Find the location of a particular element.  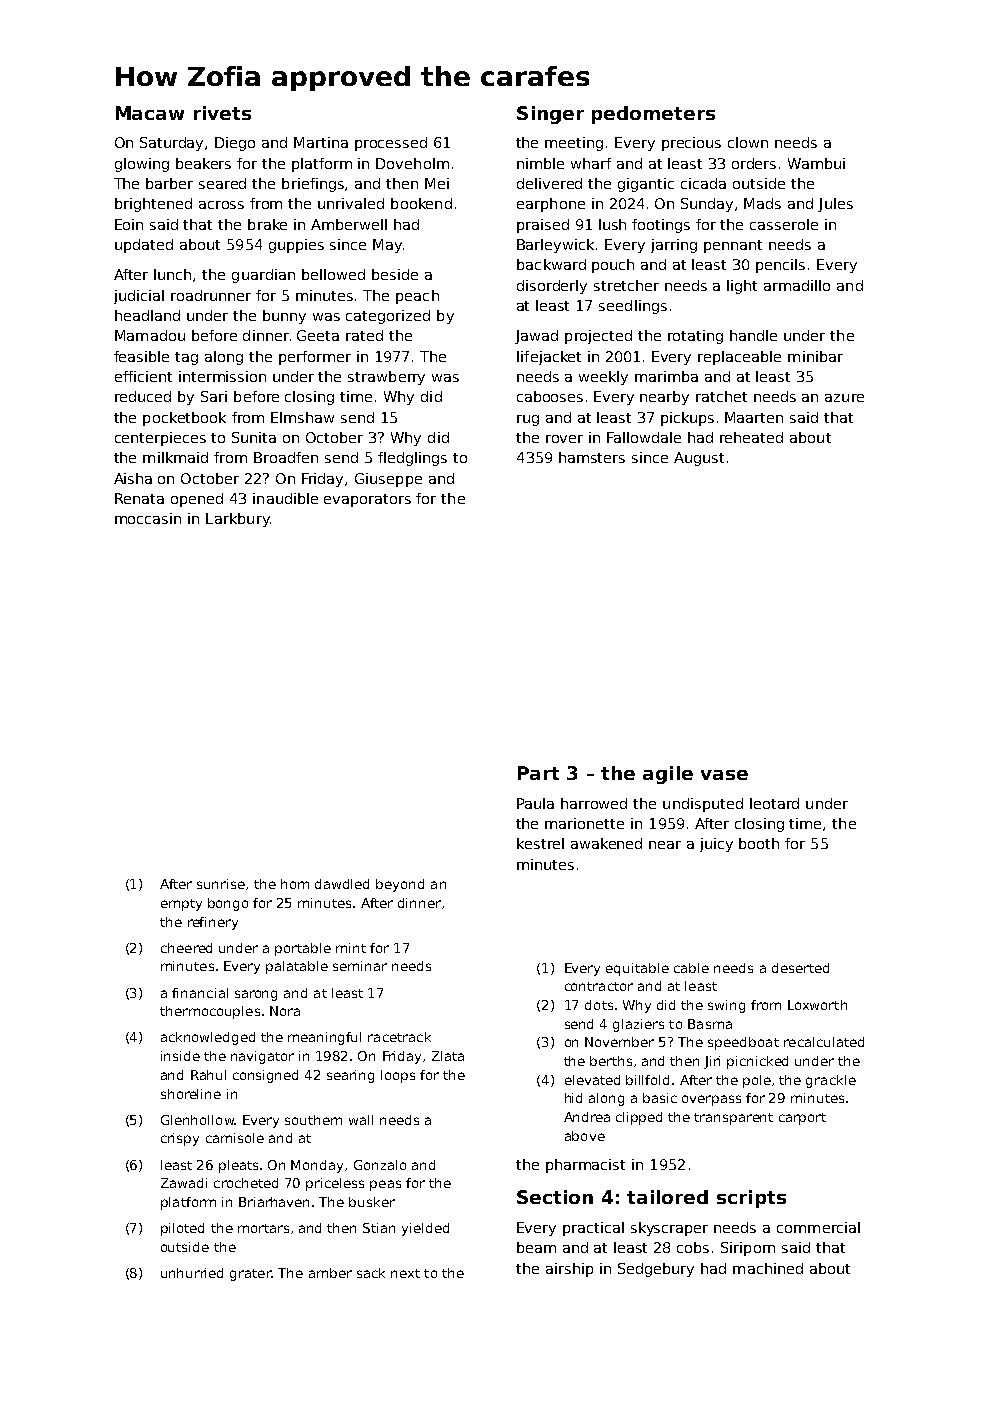

Macaw is located at coordinates (150, 113).
